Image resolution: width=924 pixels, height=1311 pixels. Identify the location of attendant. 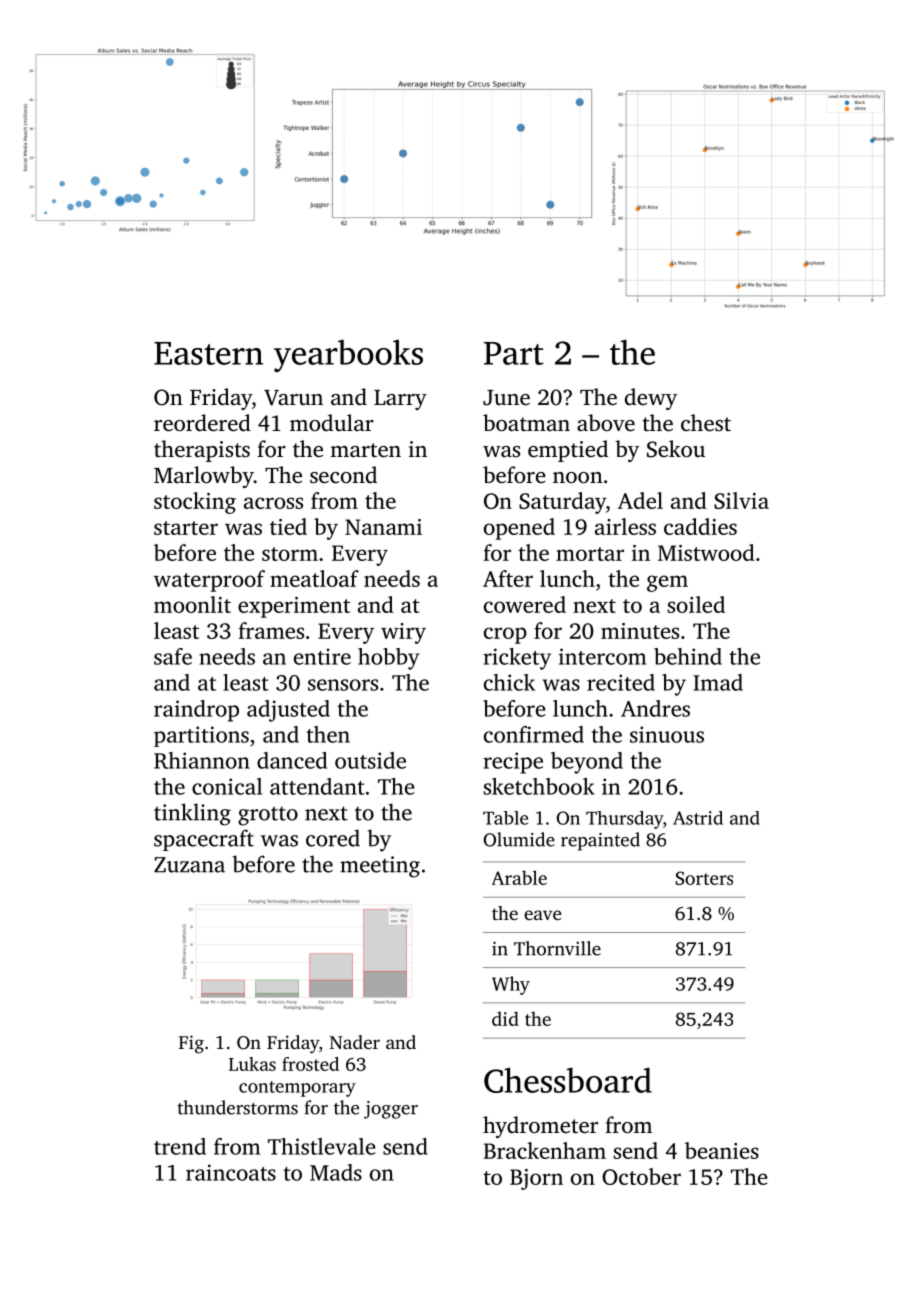
(317, 786).
